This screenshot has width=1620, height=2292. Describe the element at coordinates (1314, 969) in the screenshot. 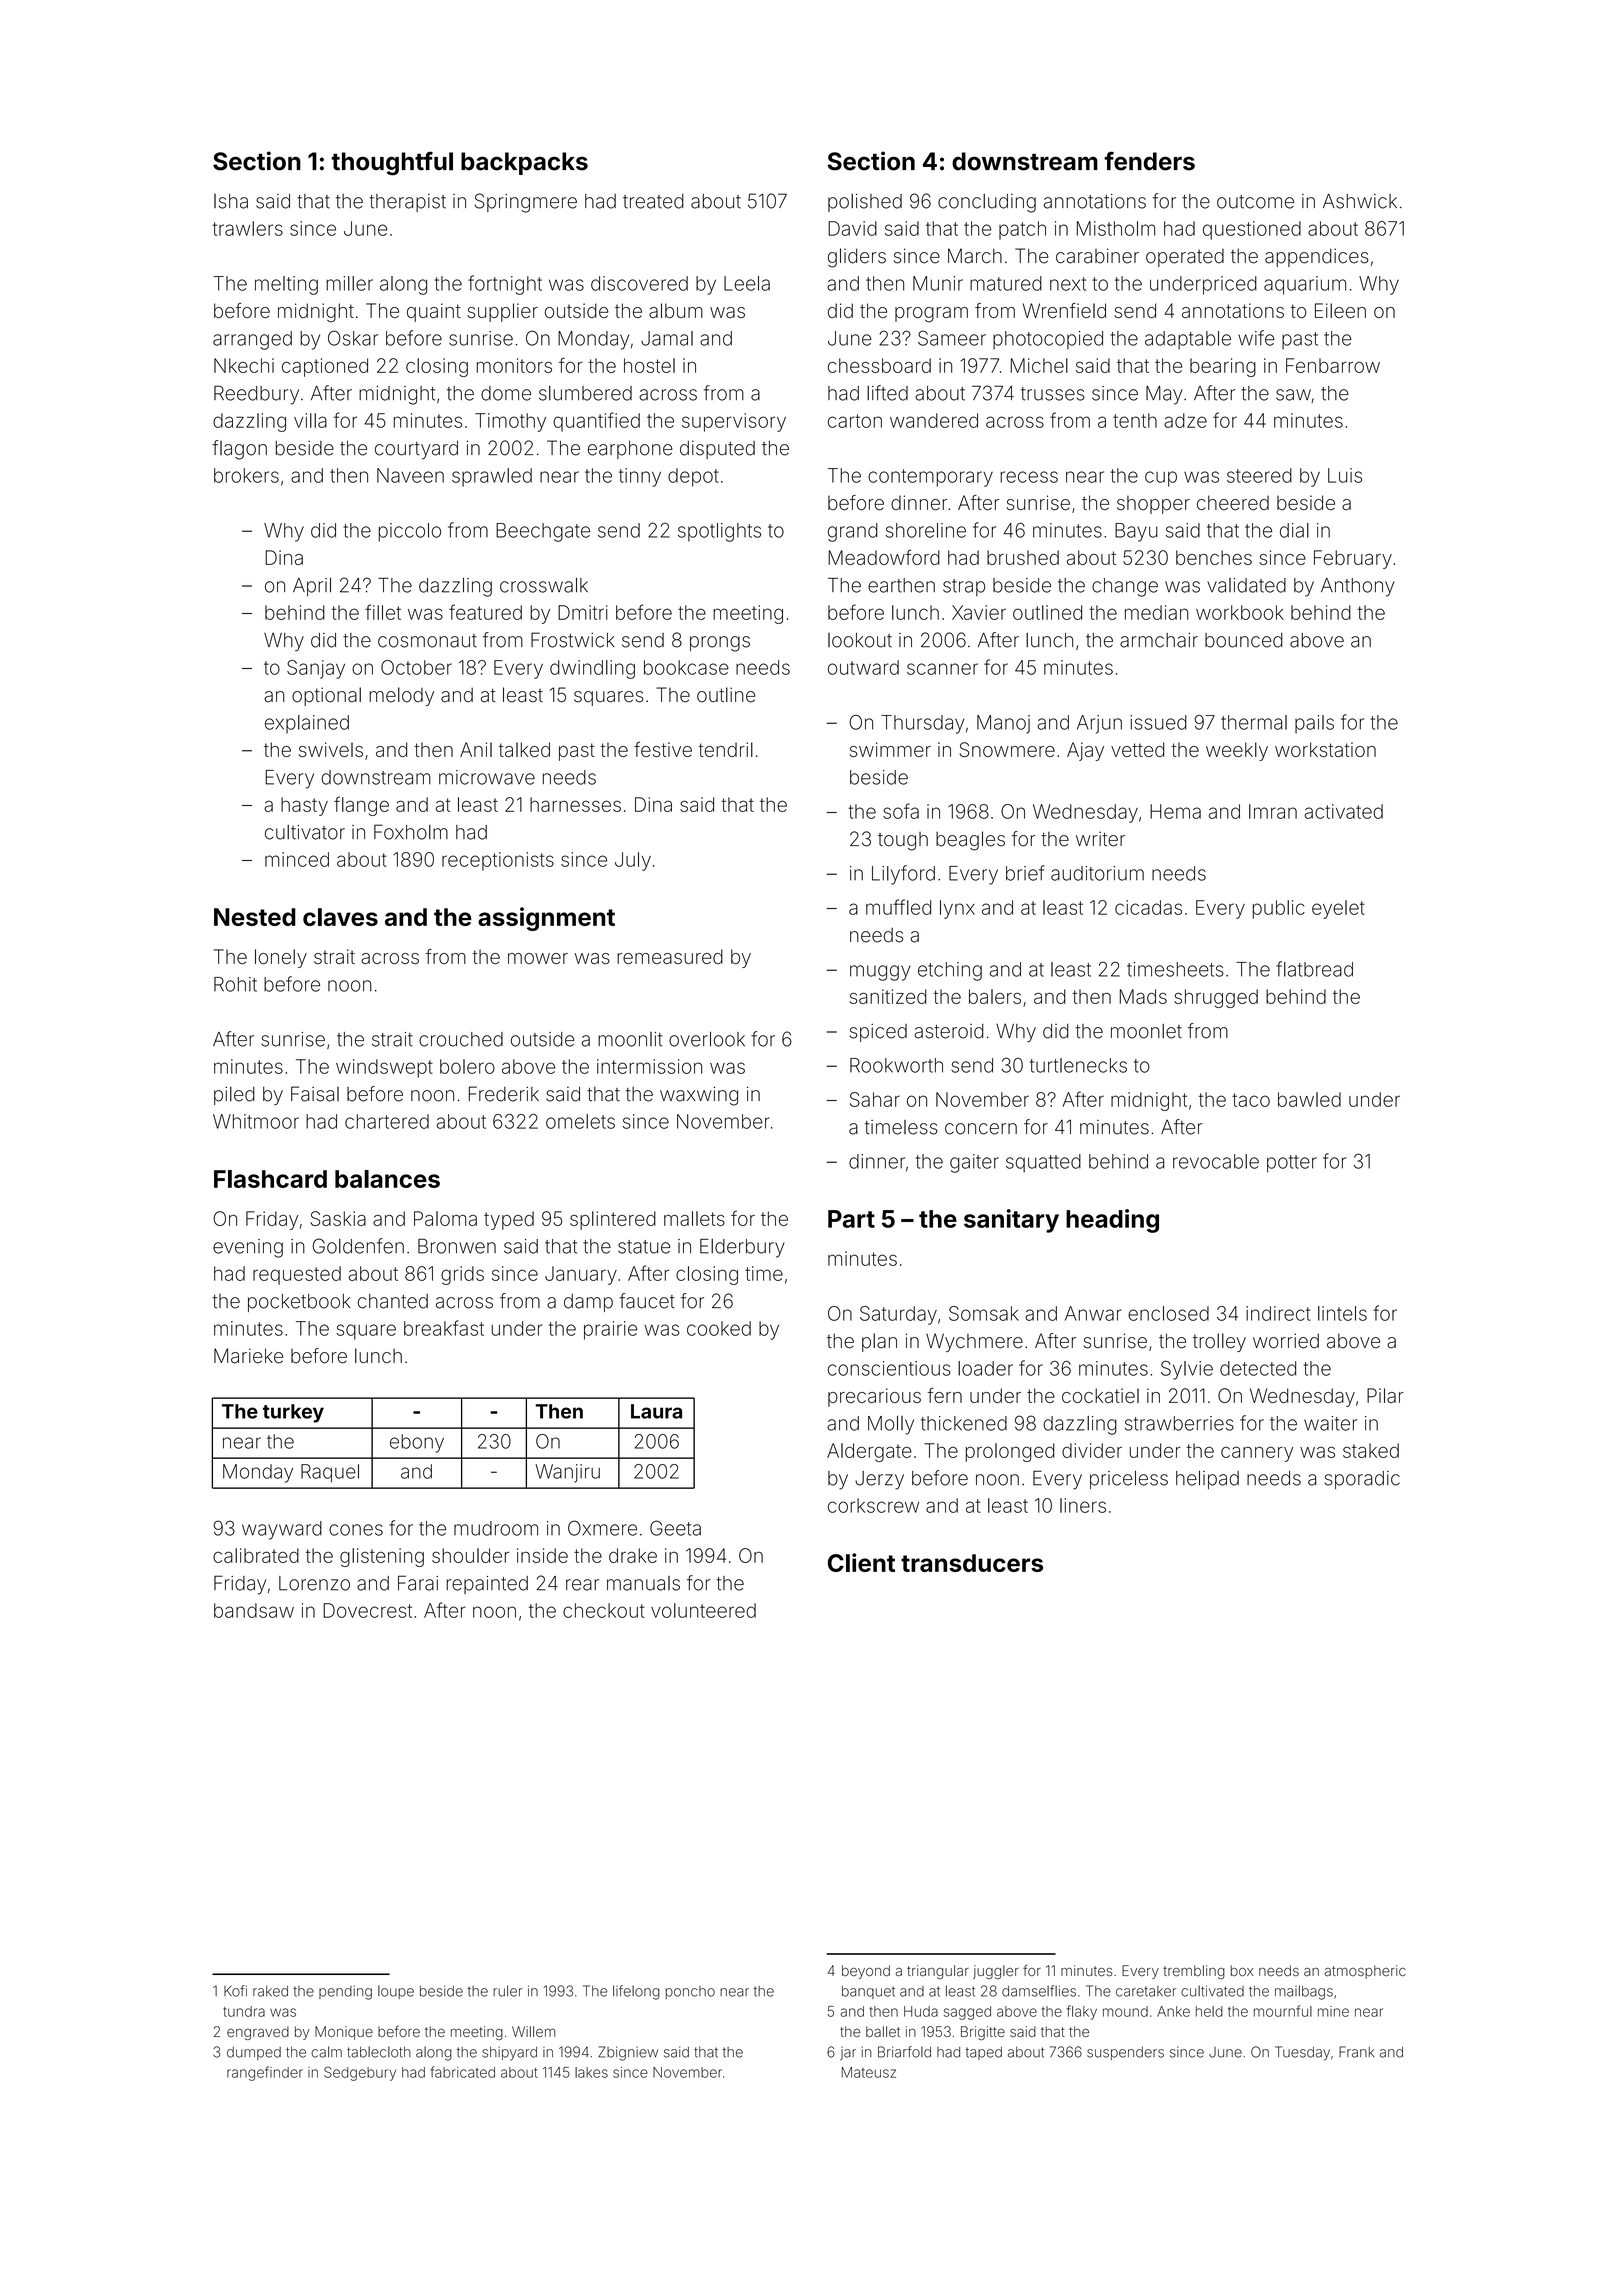

I see `flatbread` at that location.
